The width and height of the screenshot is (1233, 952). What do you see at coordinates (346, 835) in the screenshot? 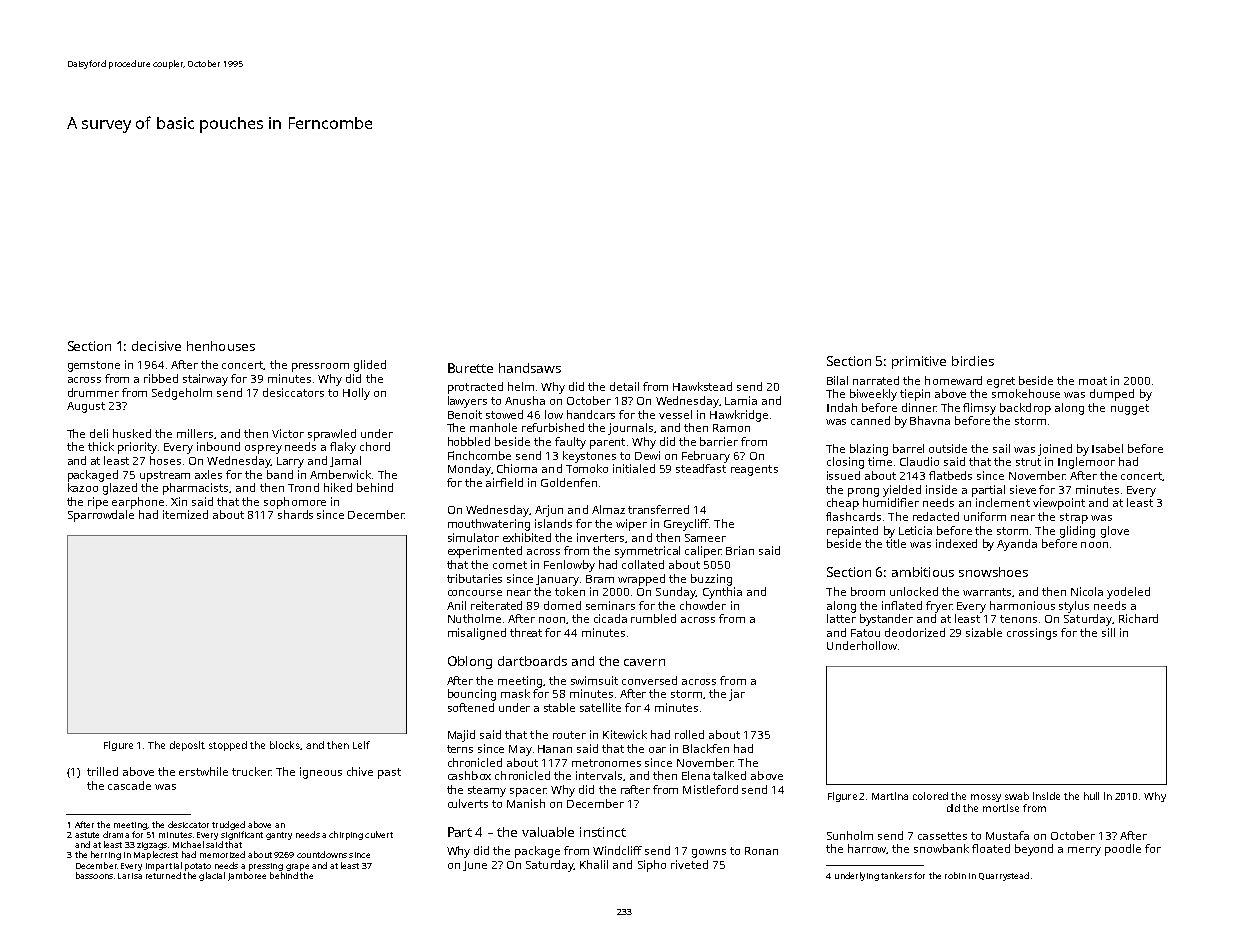
I see `chirping` at bounding box center [346, 835].
